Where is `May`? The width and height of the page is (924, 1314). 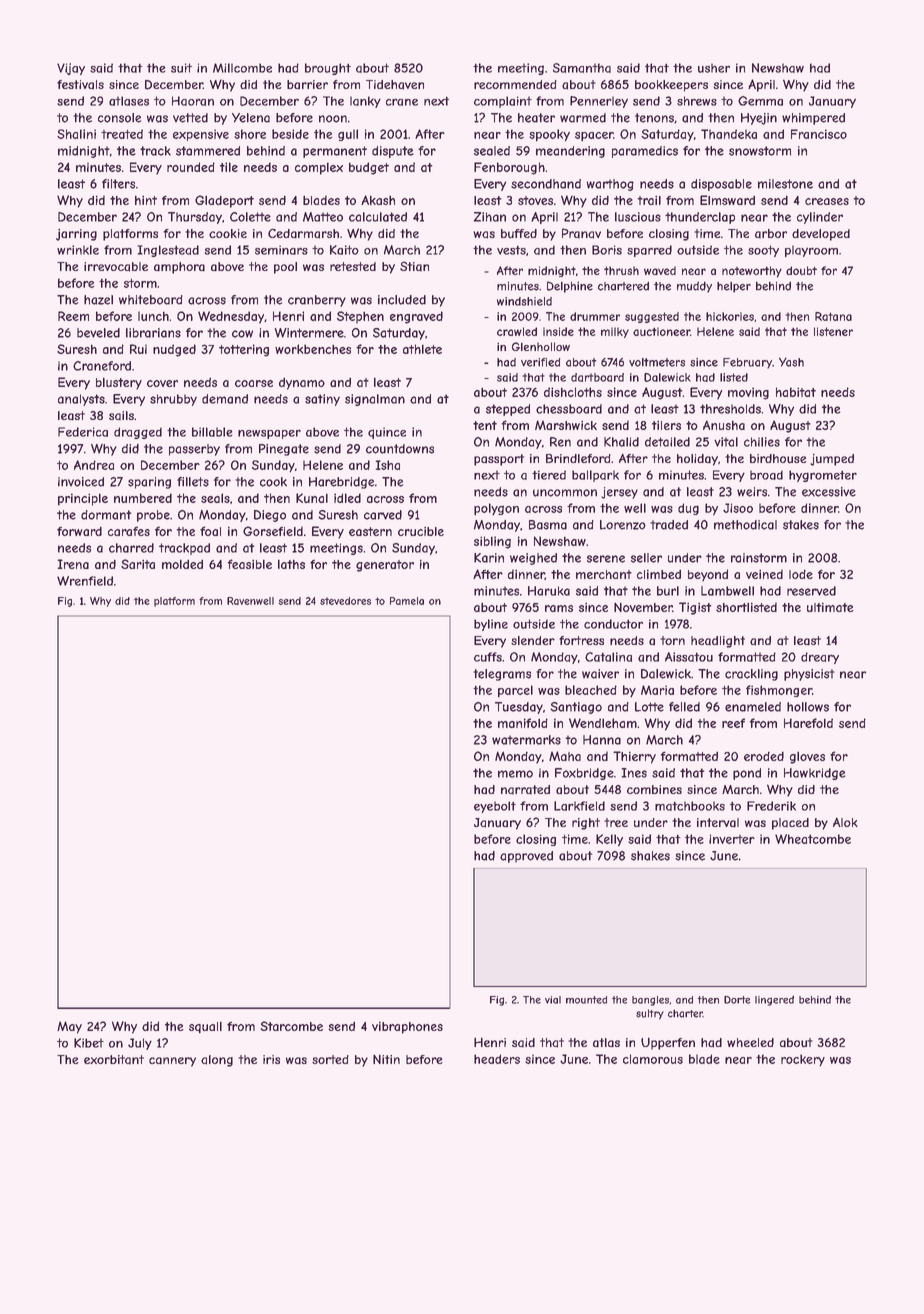 May is located at coordinates (69, 1027).
